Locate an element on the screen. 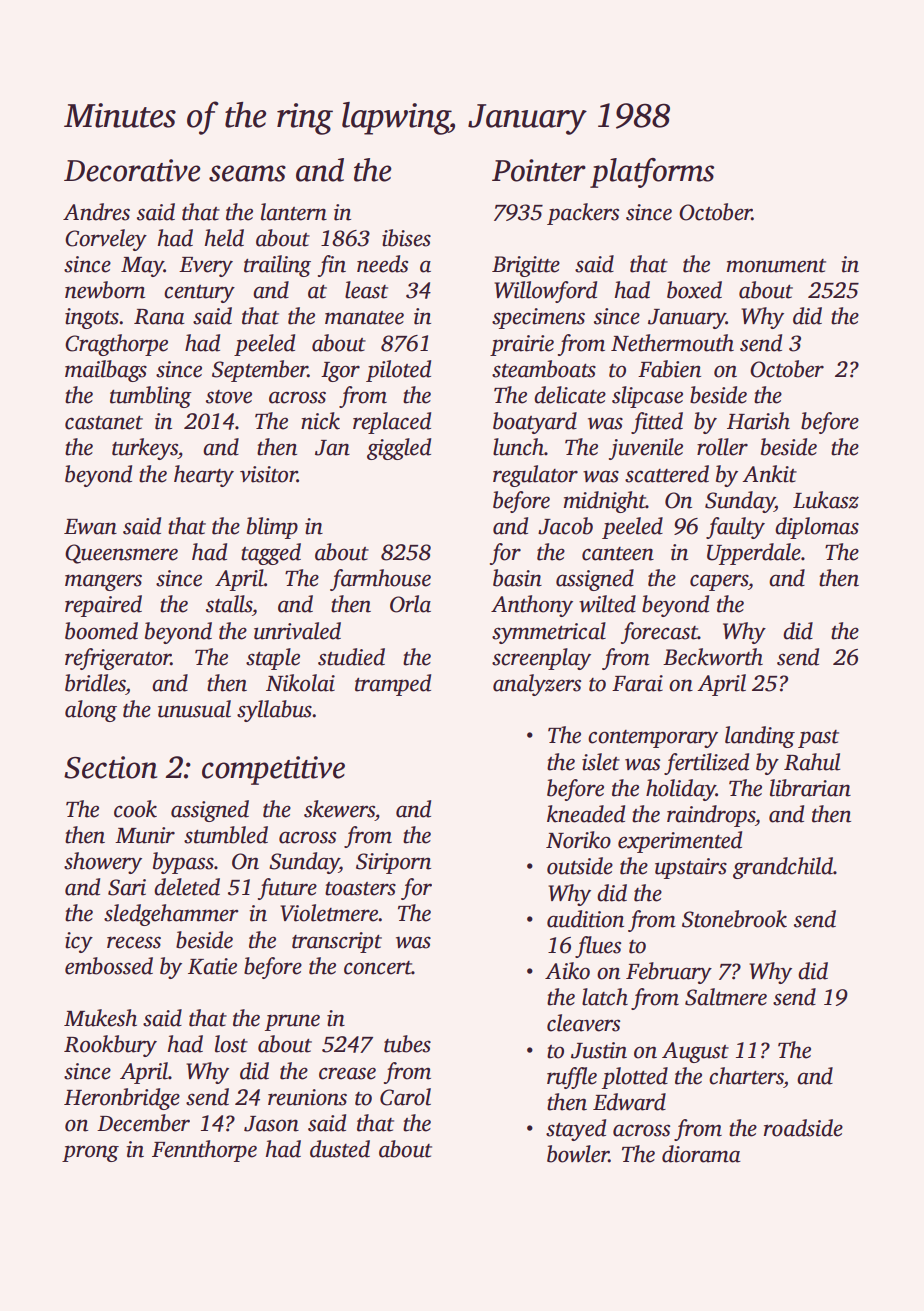  tubes is located at coordinates (407, 1044).
